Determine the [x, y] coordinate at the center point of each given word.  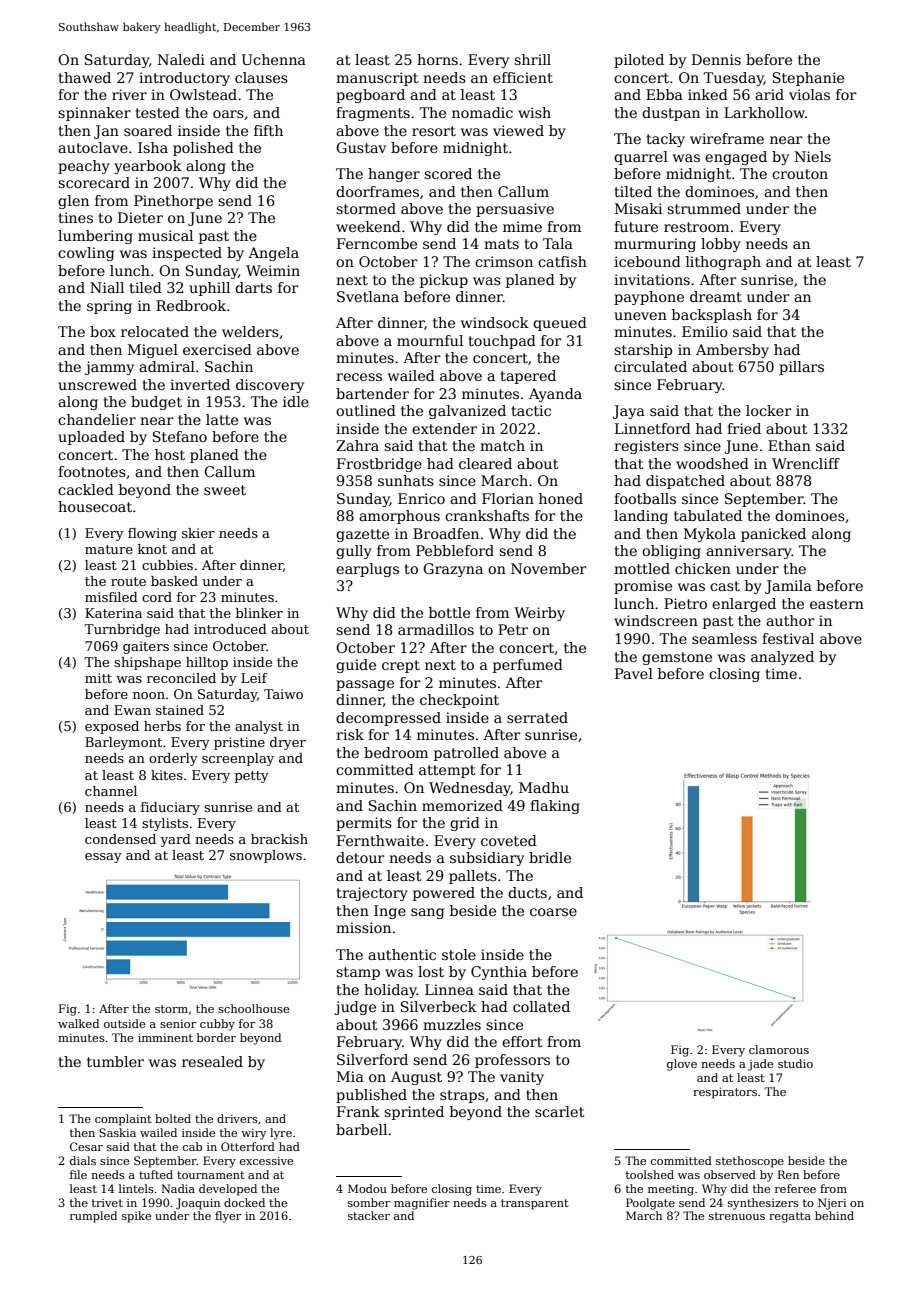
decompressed [388, 719]
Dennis [716, 59]
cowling [86, 254]
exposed [112, 727]
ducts [527, 892]
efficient [523, 77]
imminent [165, 1037]
